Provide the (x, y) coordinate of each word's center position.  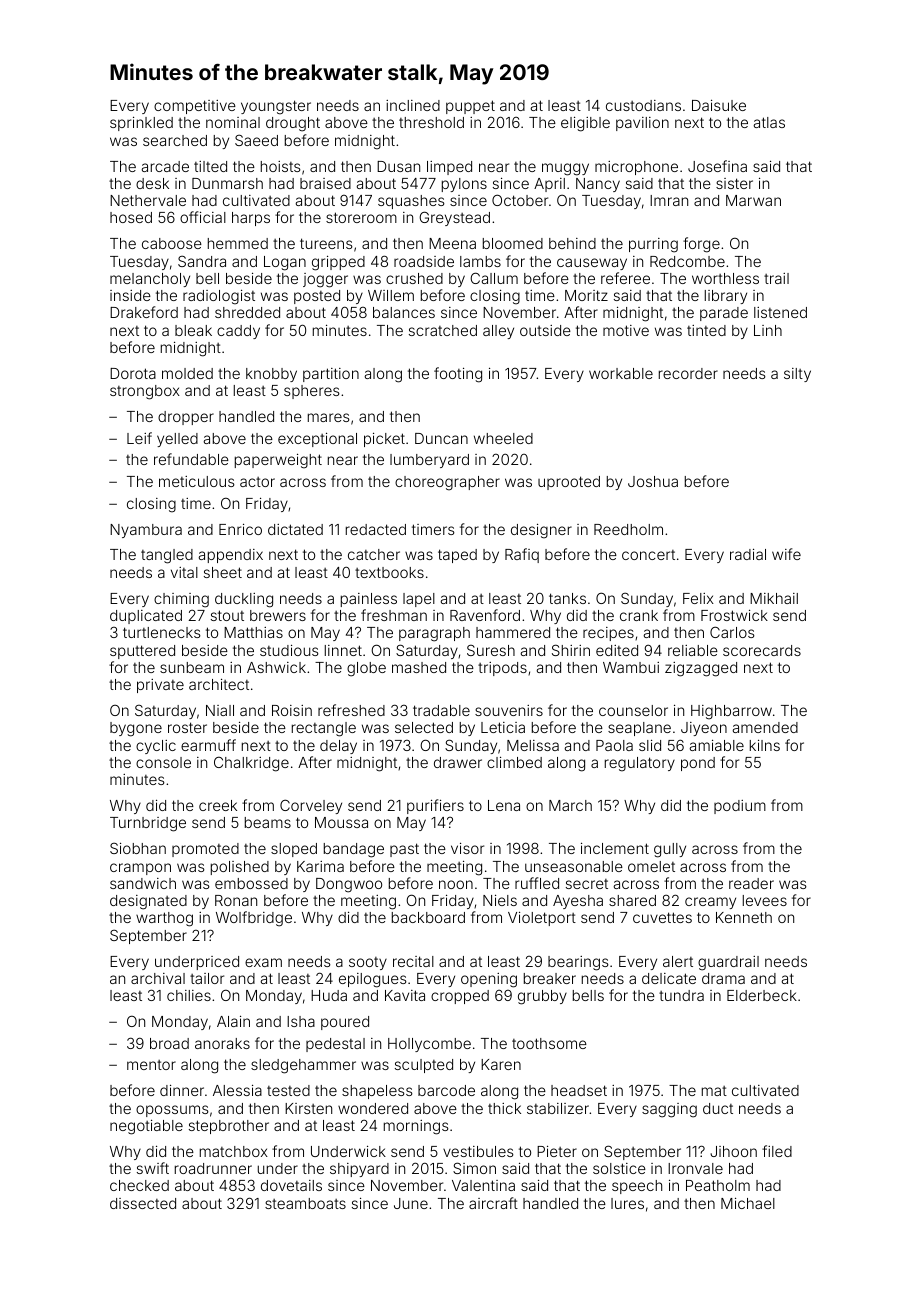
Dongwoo (349, 885)
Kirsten (308, 1108)
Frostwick (734, 615)
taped (457, 556)
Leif (139, 438)
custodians (643, 105)
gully (670, 850)
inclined (413, 105)
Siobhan (138, 848)
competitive (195, 107)
